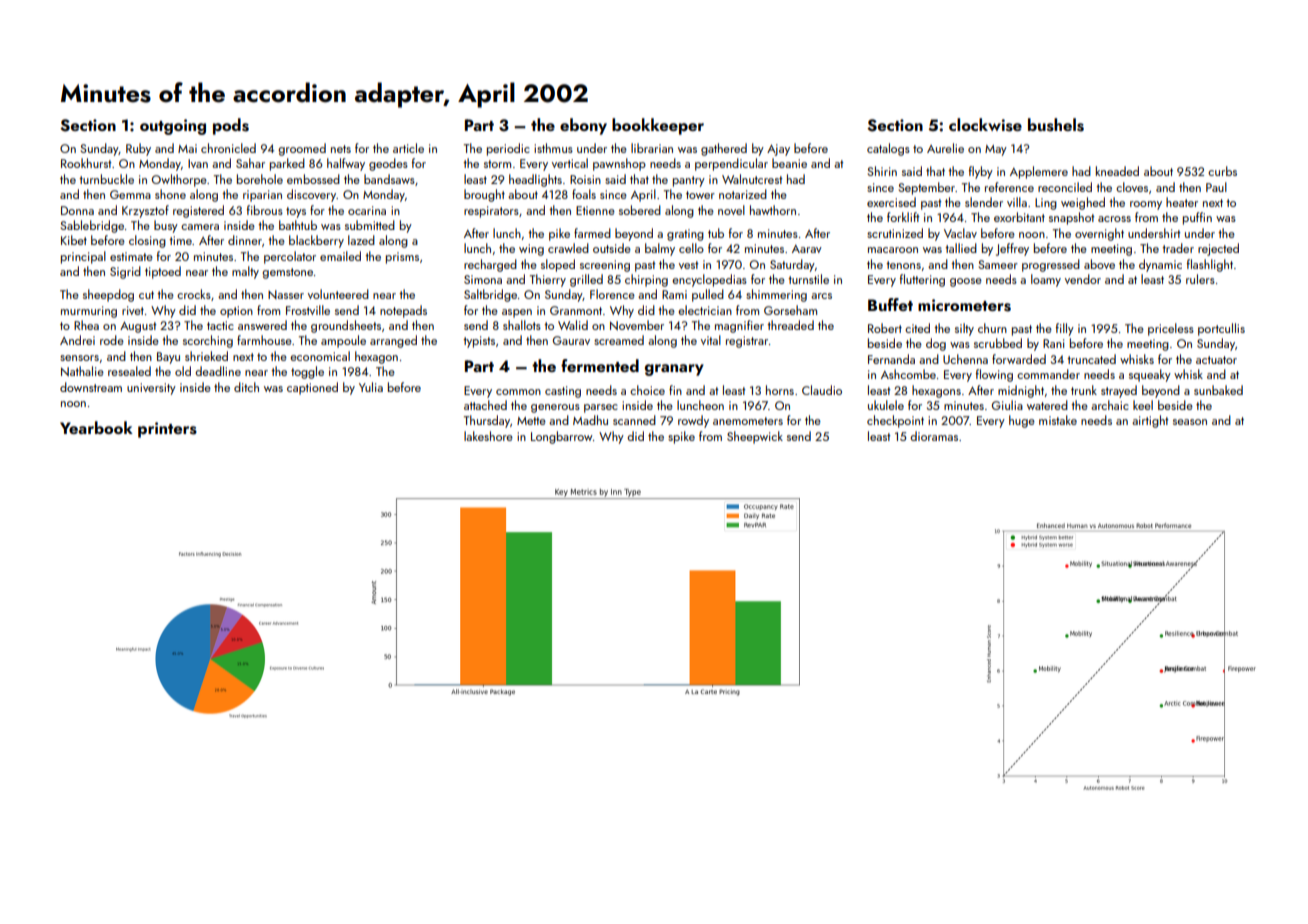 The width and height of the page is (1308, 924). I want to click on puffin, so click(1197, 218).
